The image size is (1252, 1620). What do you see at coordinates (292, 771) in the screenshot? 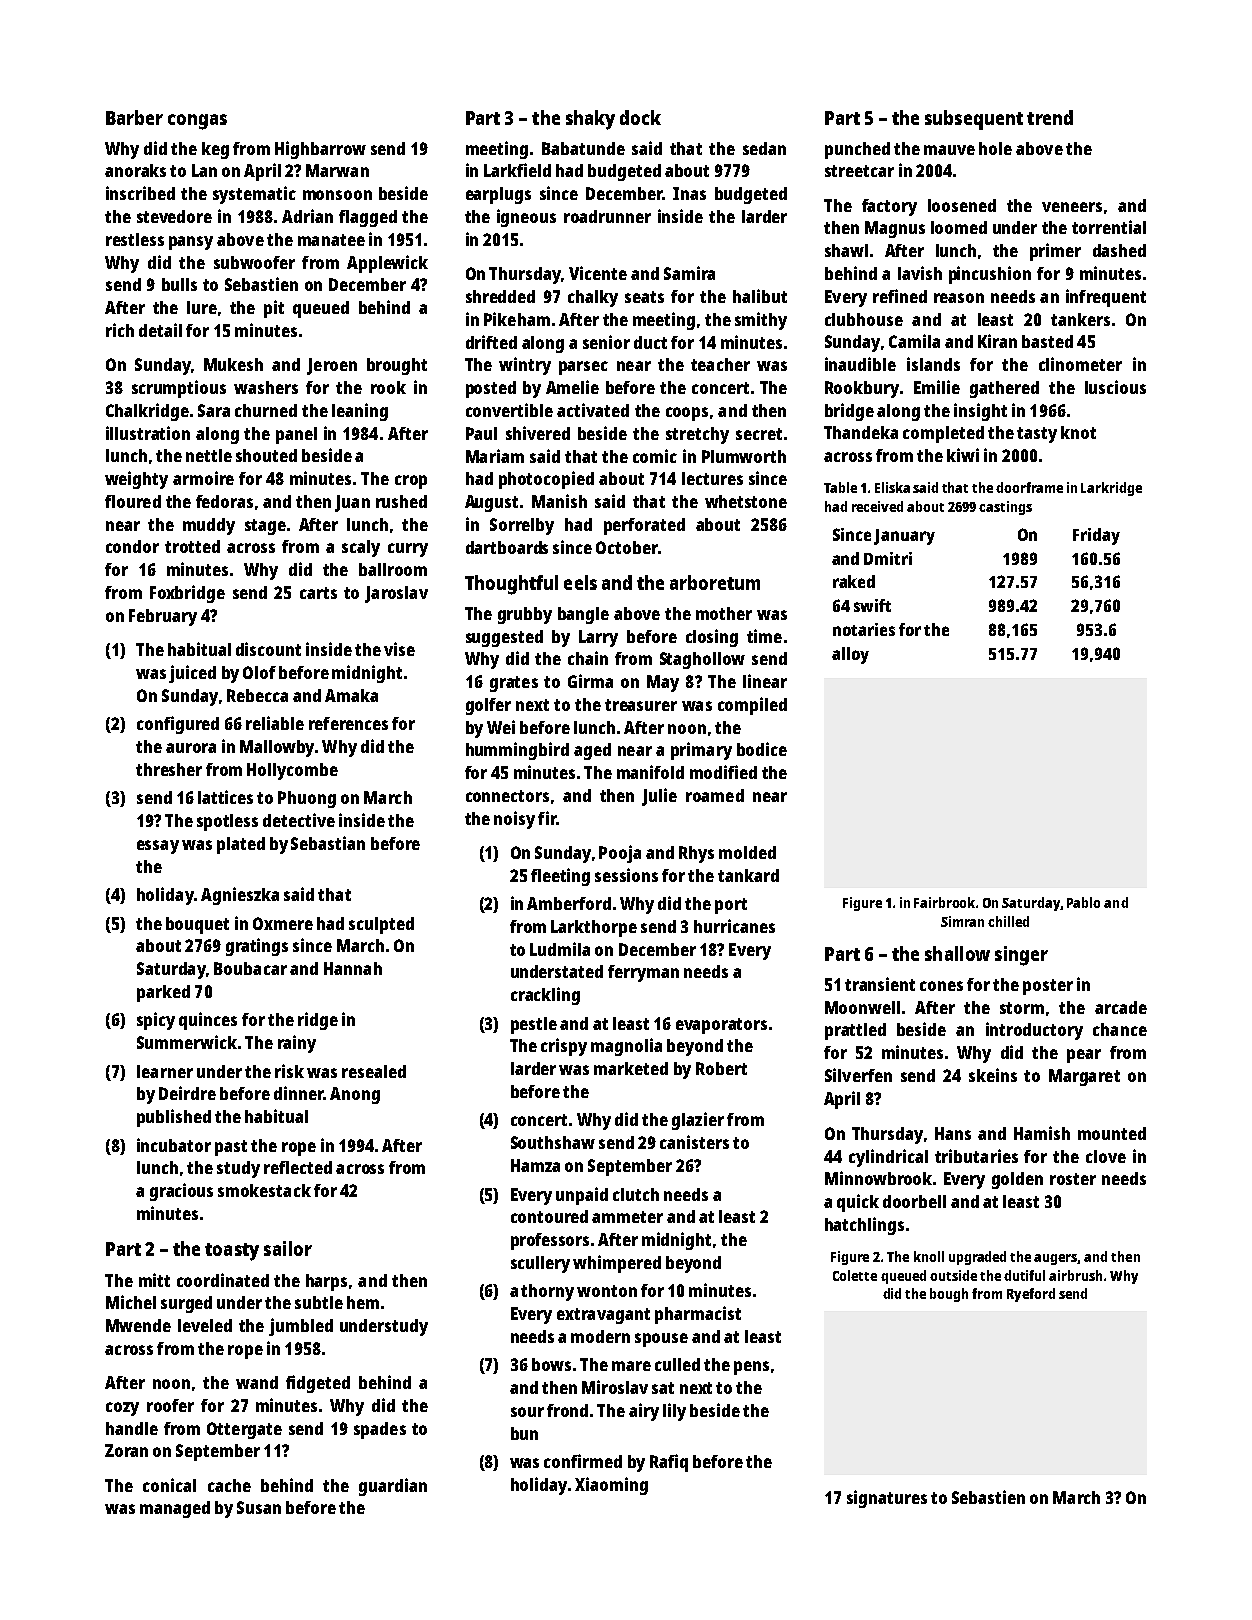
I see `Hollycombe` at bounding box center [292, 771].
